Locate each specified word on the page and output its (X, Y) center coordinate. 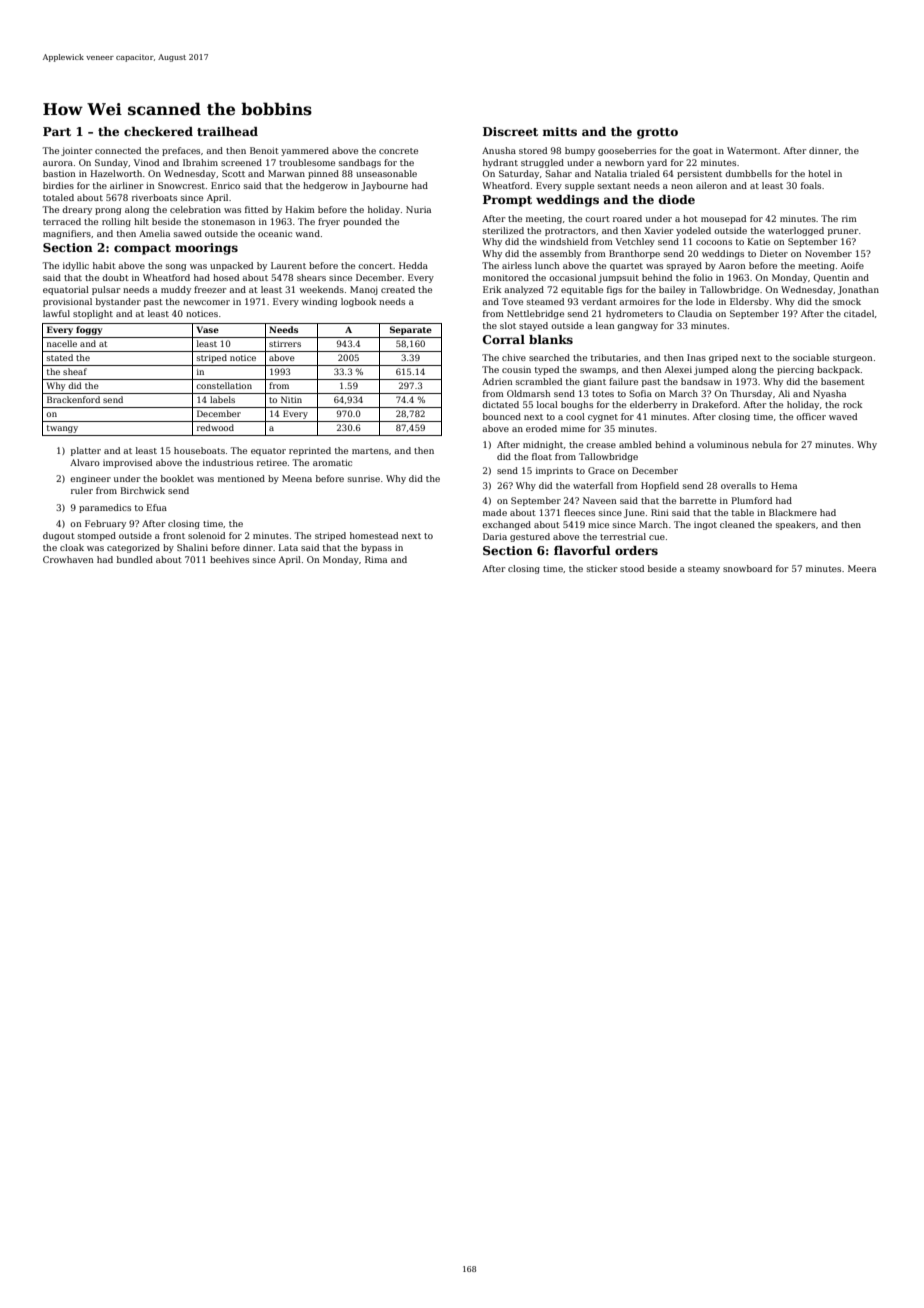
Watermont (752, 150)
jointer (76, 151)
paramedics (105, 508)
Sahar (558, 173)
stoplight (93, 314)
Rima (376, 559)
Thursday (751, 394)
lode (705, 301)
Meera (862, 568)
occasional (572, 277)
